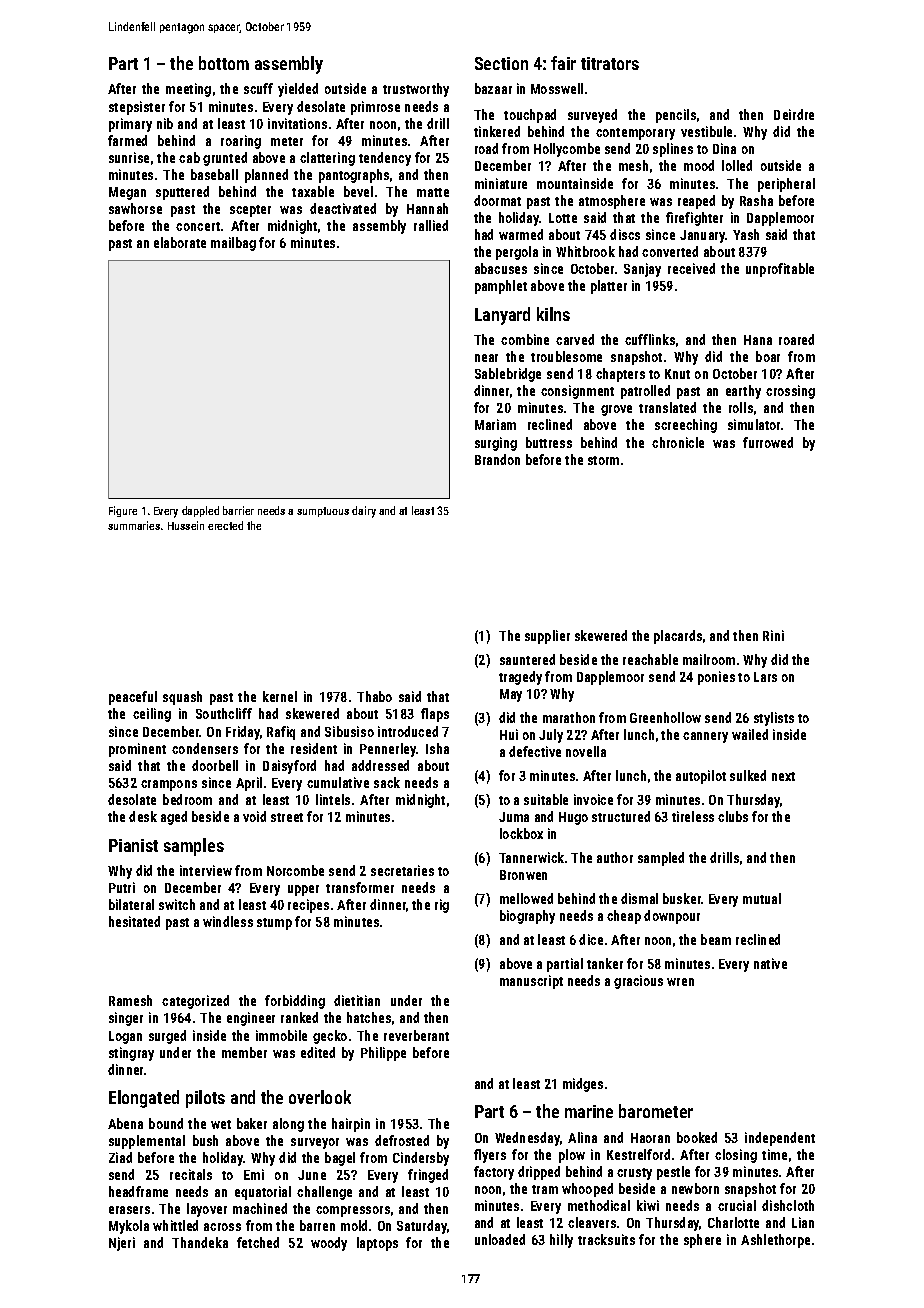 Image resolution: width=924 pixels, height=1308 pixels. I want to click on tanker, so click(605, 963).
